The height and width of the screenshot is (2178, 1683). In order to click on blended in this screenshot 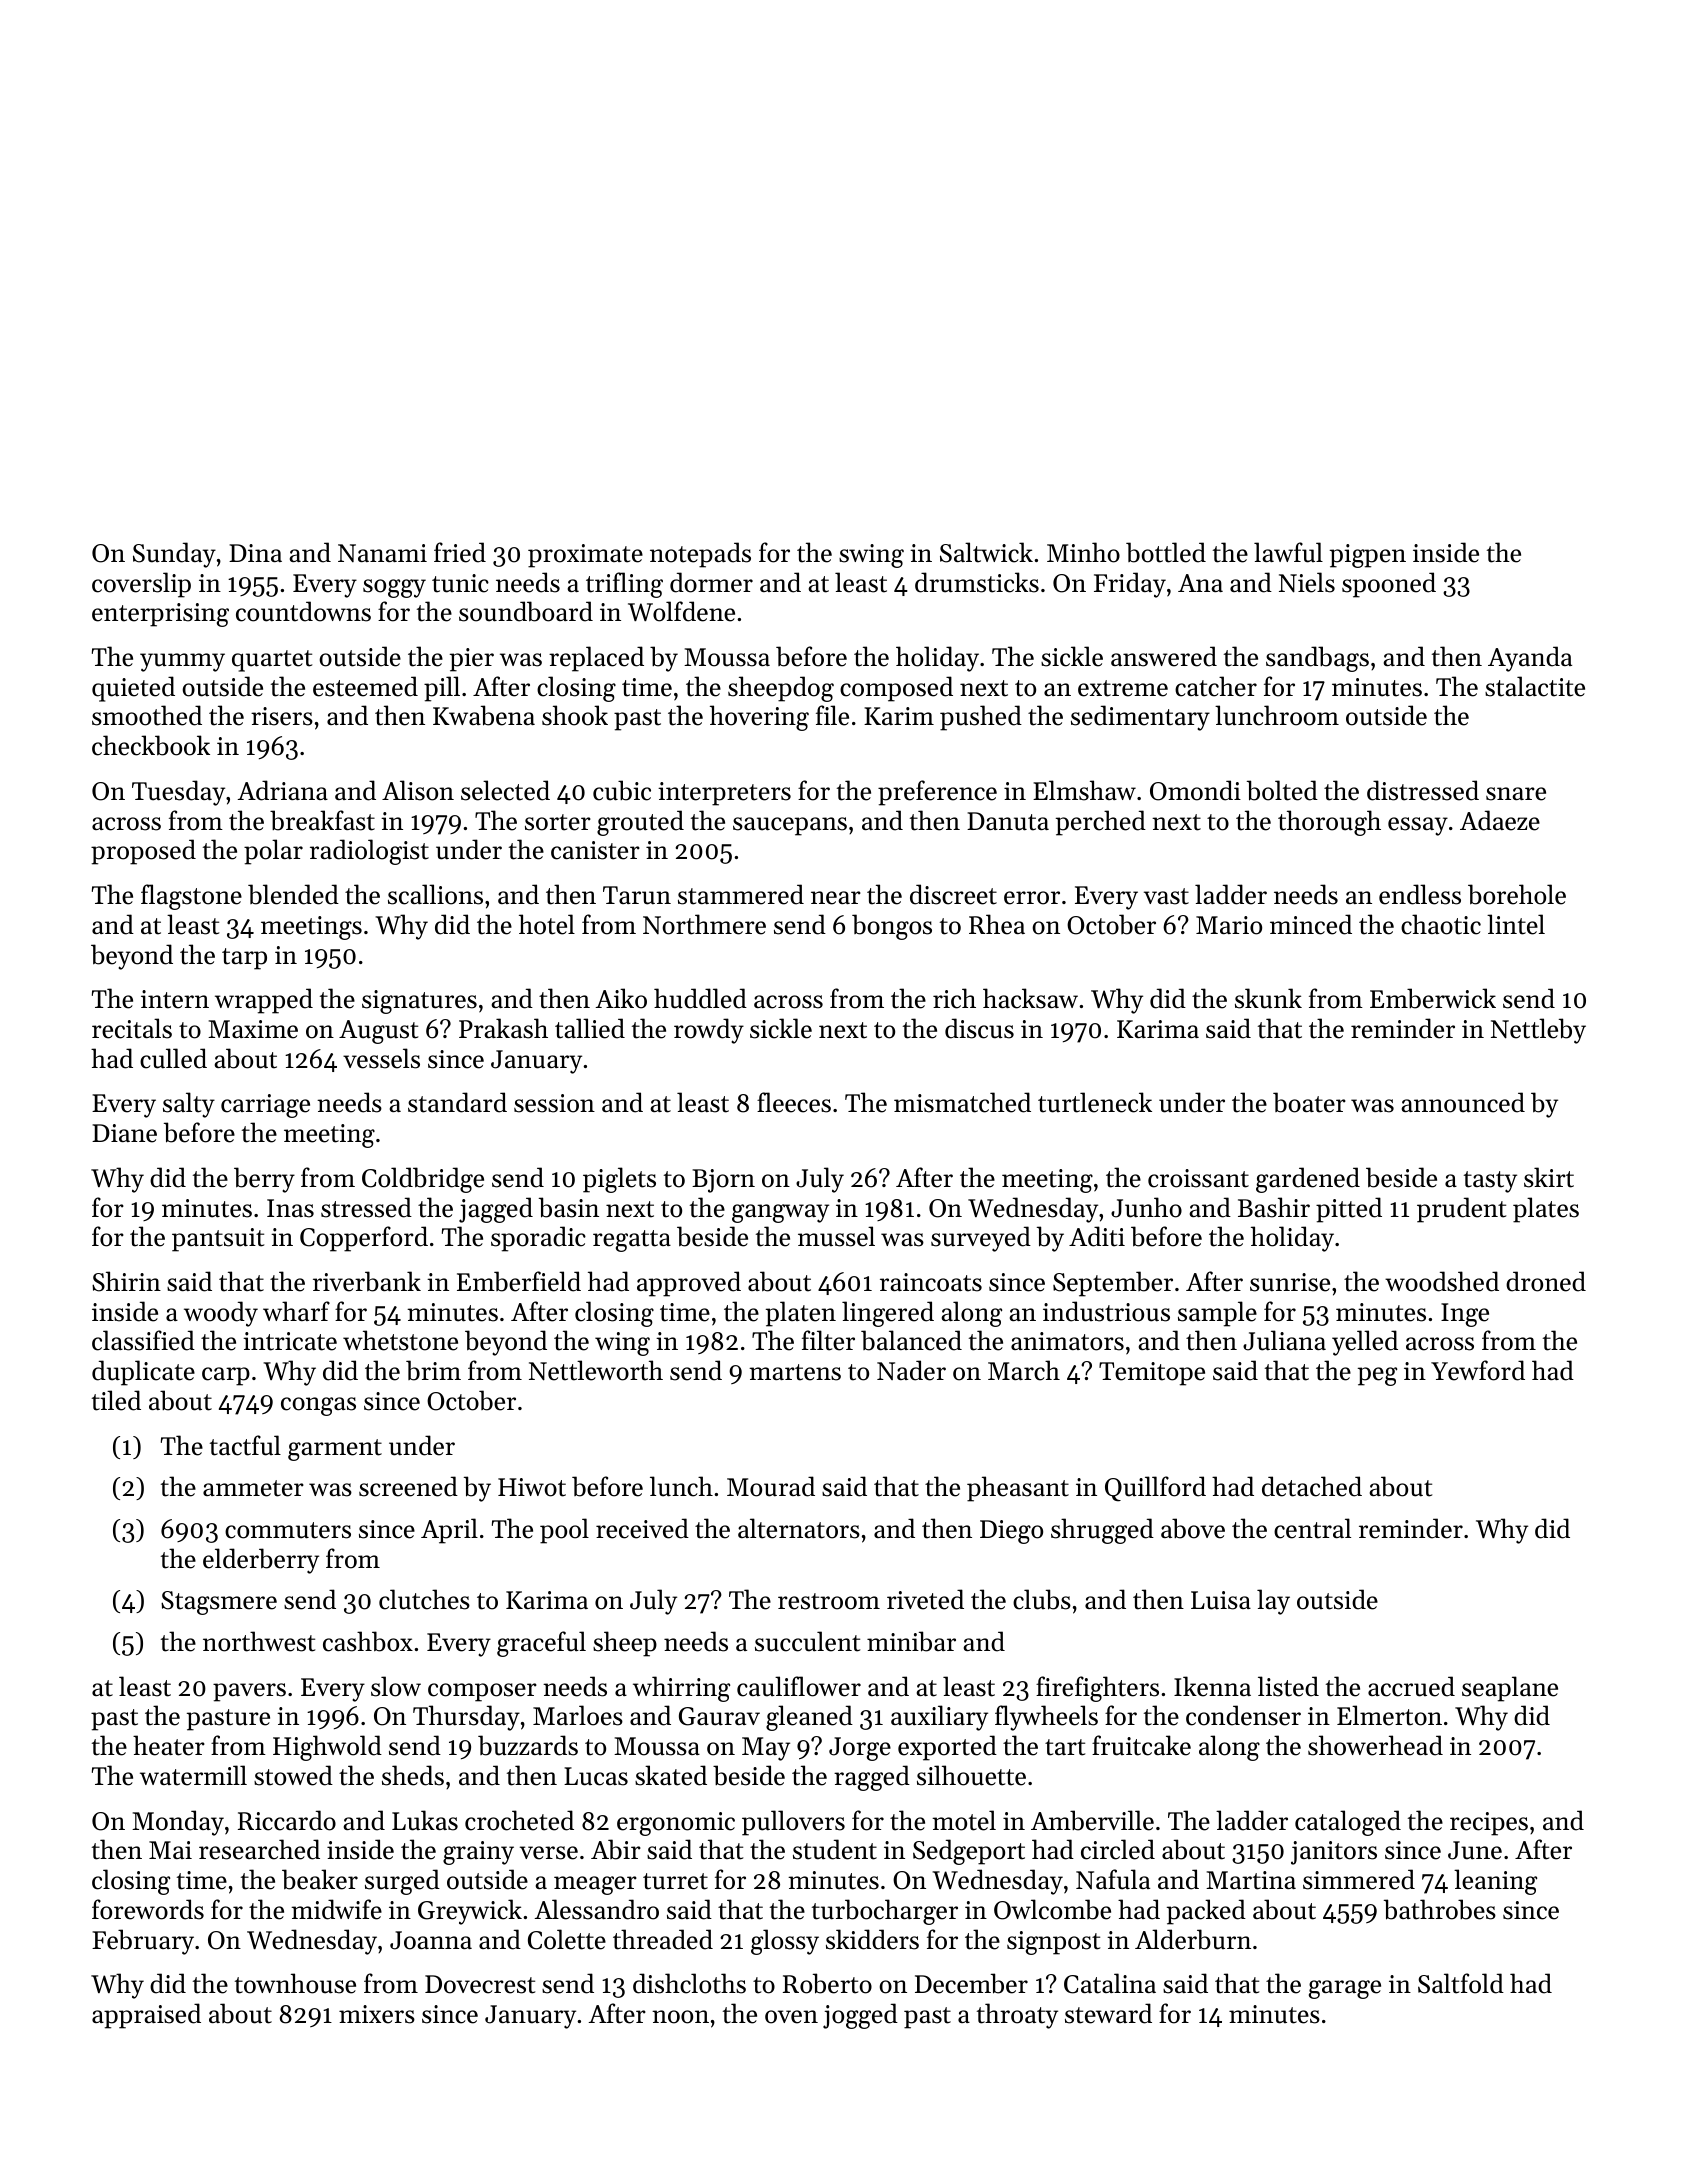, I will do `click(293, 894)`.
